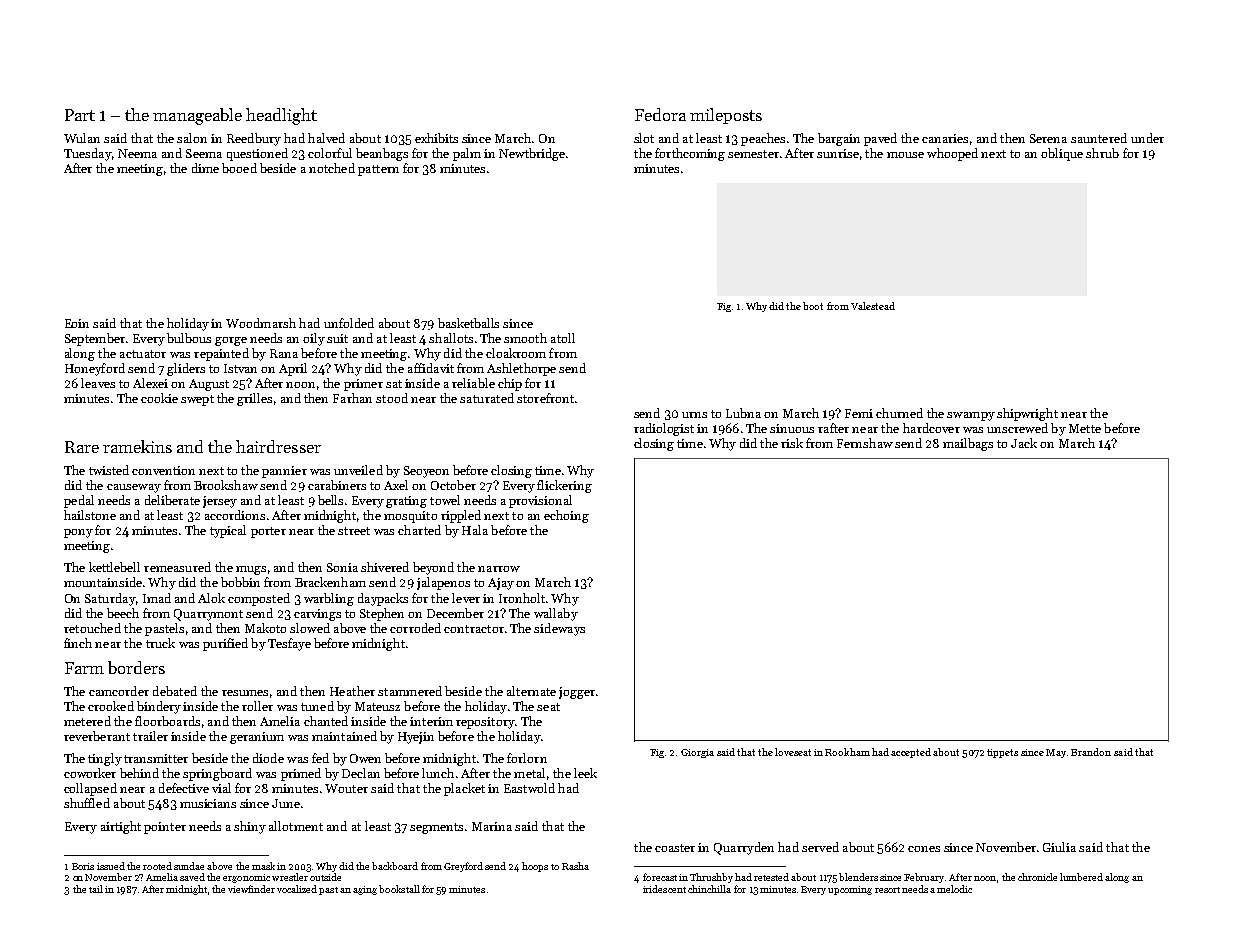 This screenshot has width=1233, height=952. What do you see at coordinates (96, 889) in the screenshot?
I see `tail` at bounding box center [96, 889].
